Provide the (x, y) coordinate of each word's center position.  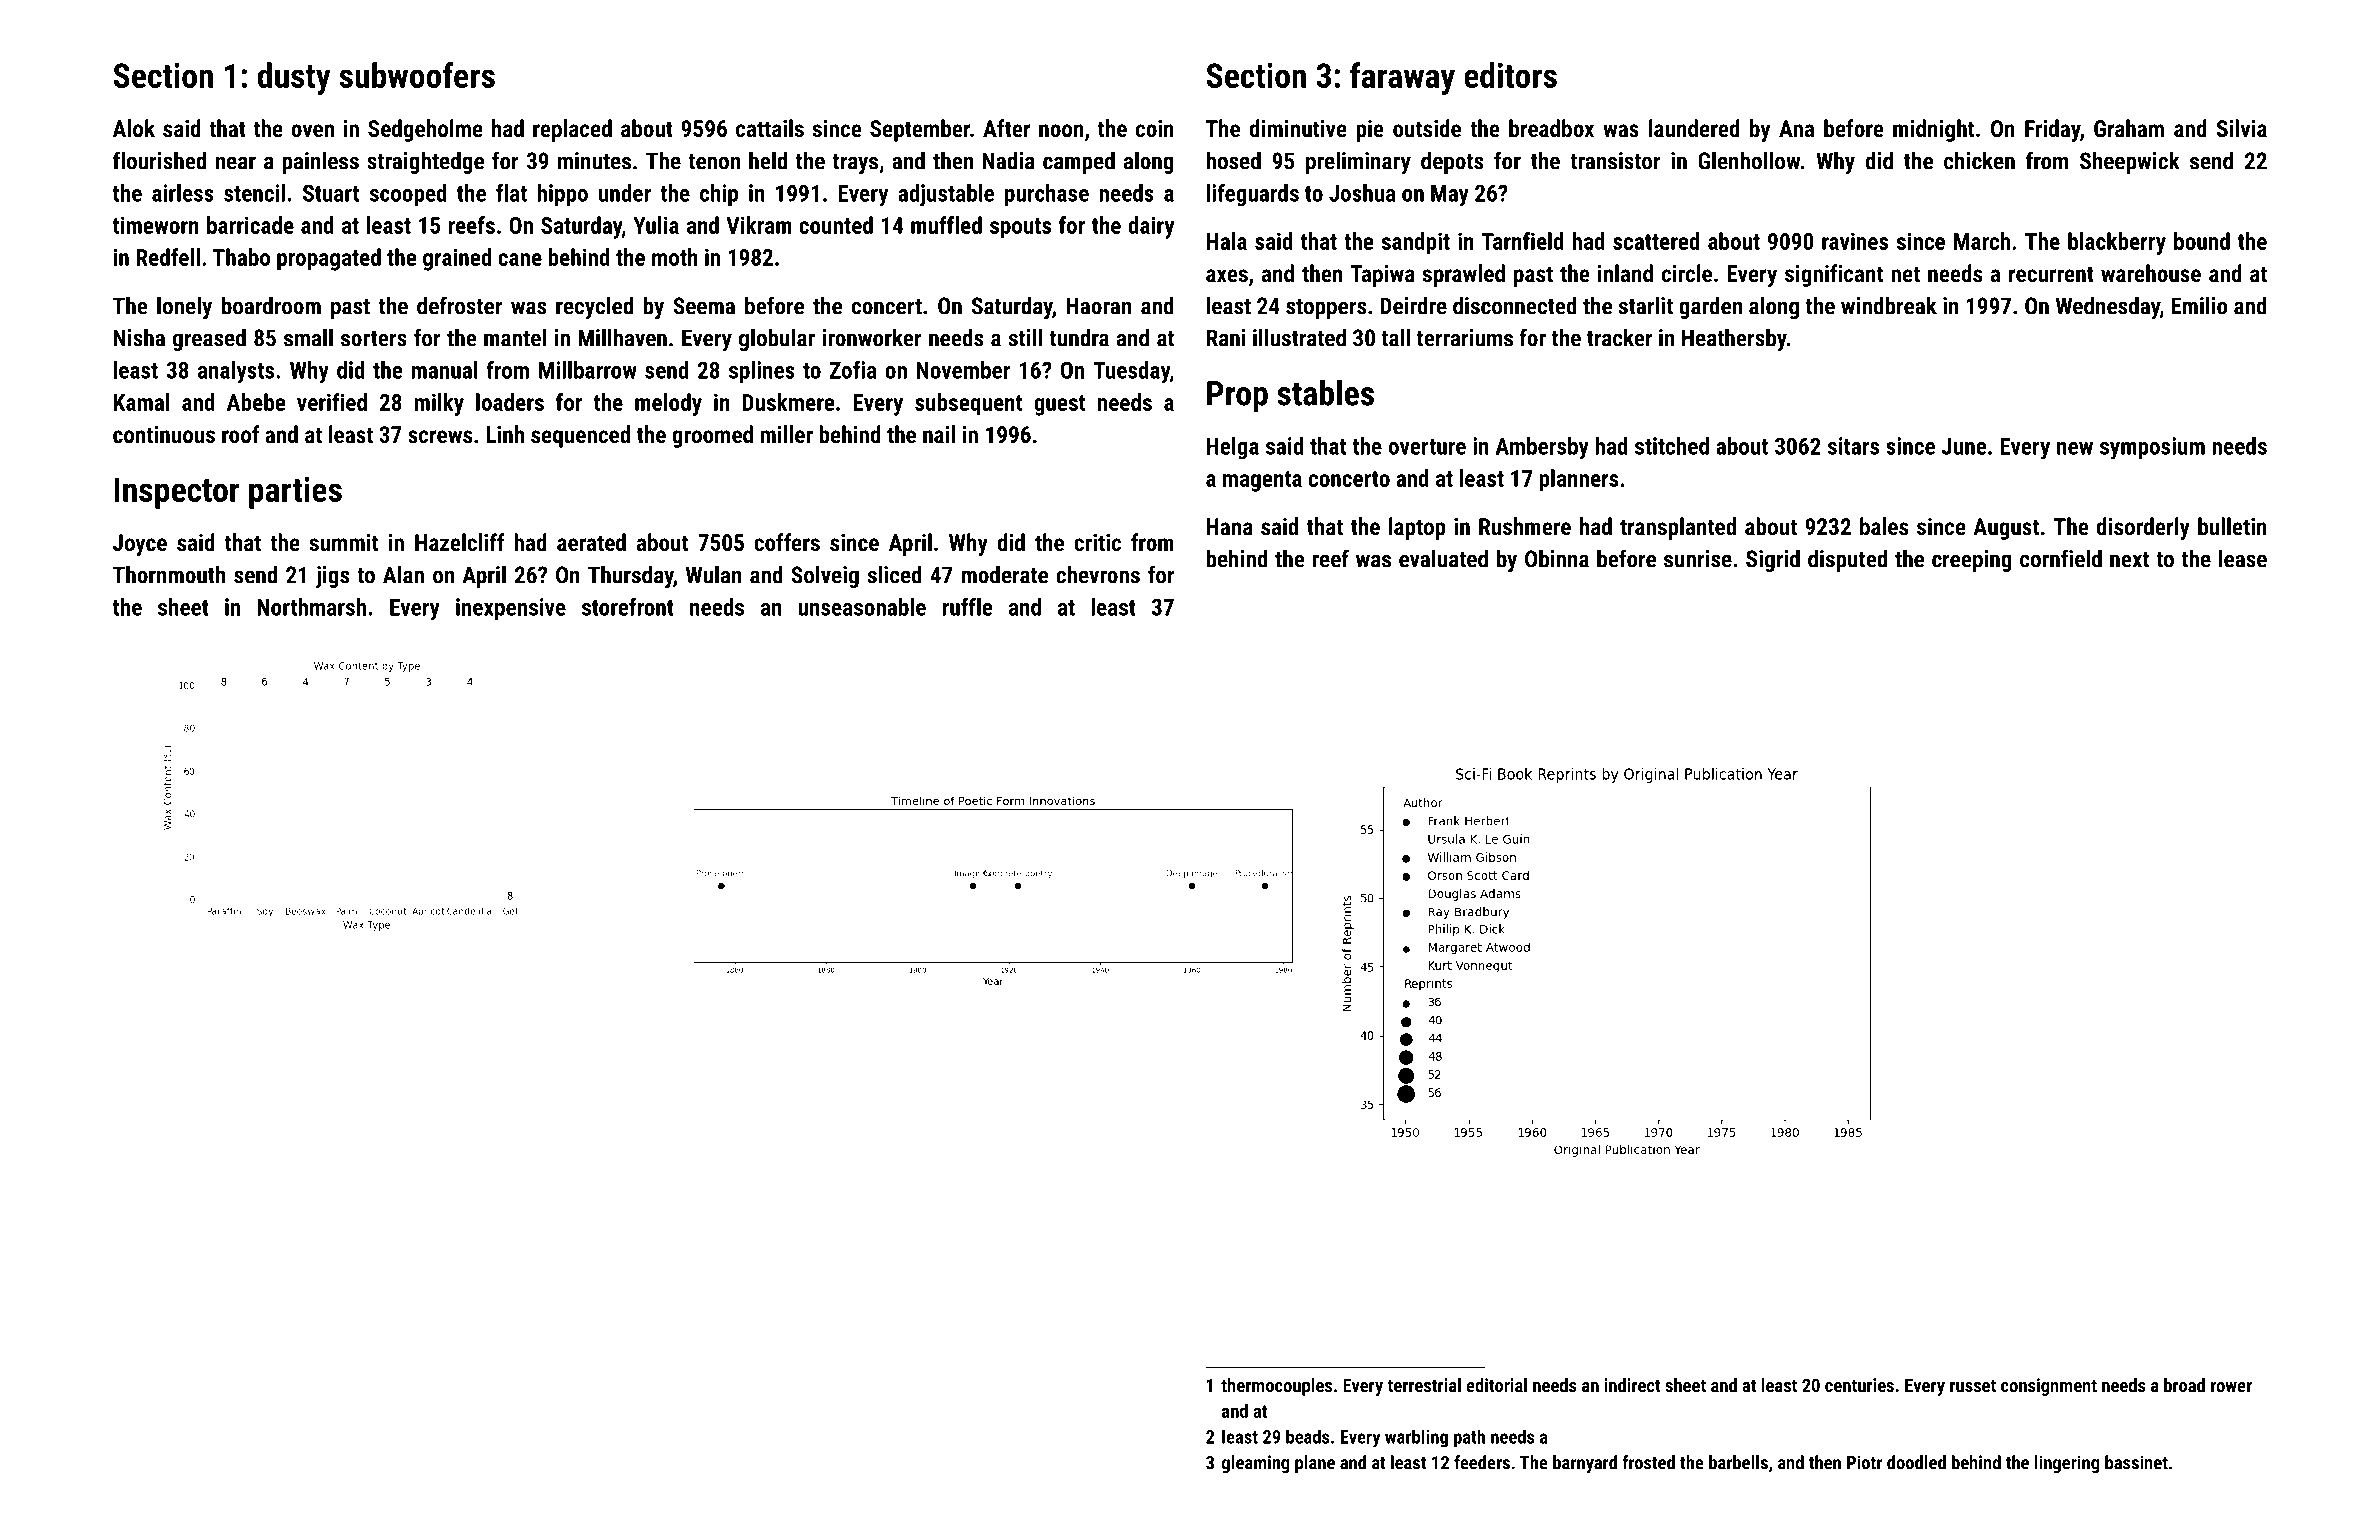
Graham (2129, 128)
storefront (628, 607)
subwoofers (417, 75)
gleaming (1255, 1464)
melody (668, 404)
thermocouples (1276, 1387)
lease (2243, 558)
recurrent (2051, 274)
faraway (1402, 78)
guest (1059, 405)
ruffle (967, 607)
